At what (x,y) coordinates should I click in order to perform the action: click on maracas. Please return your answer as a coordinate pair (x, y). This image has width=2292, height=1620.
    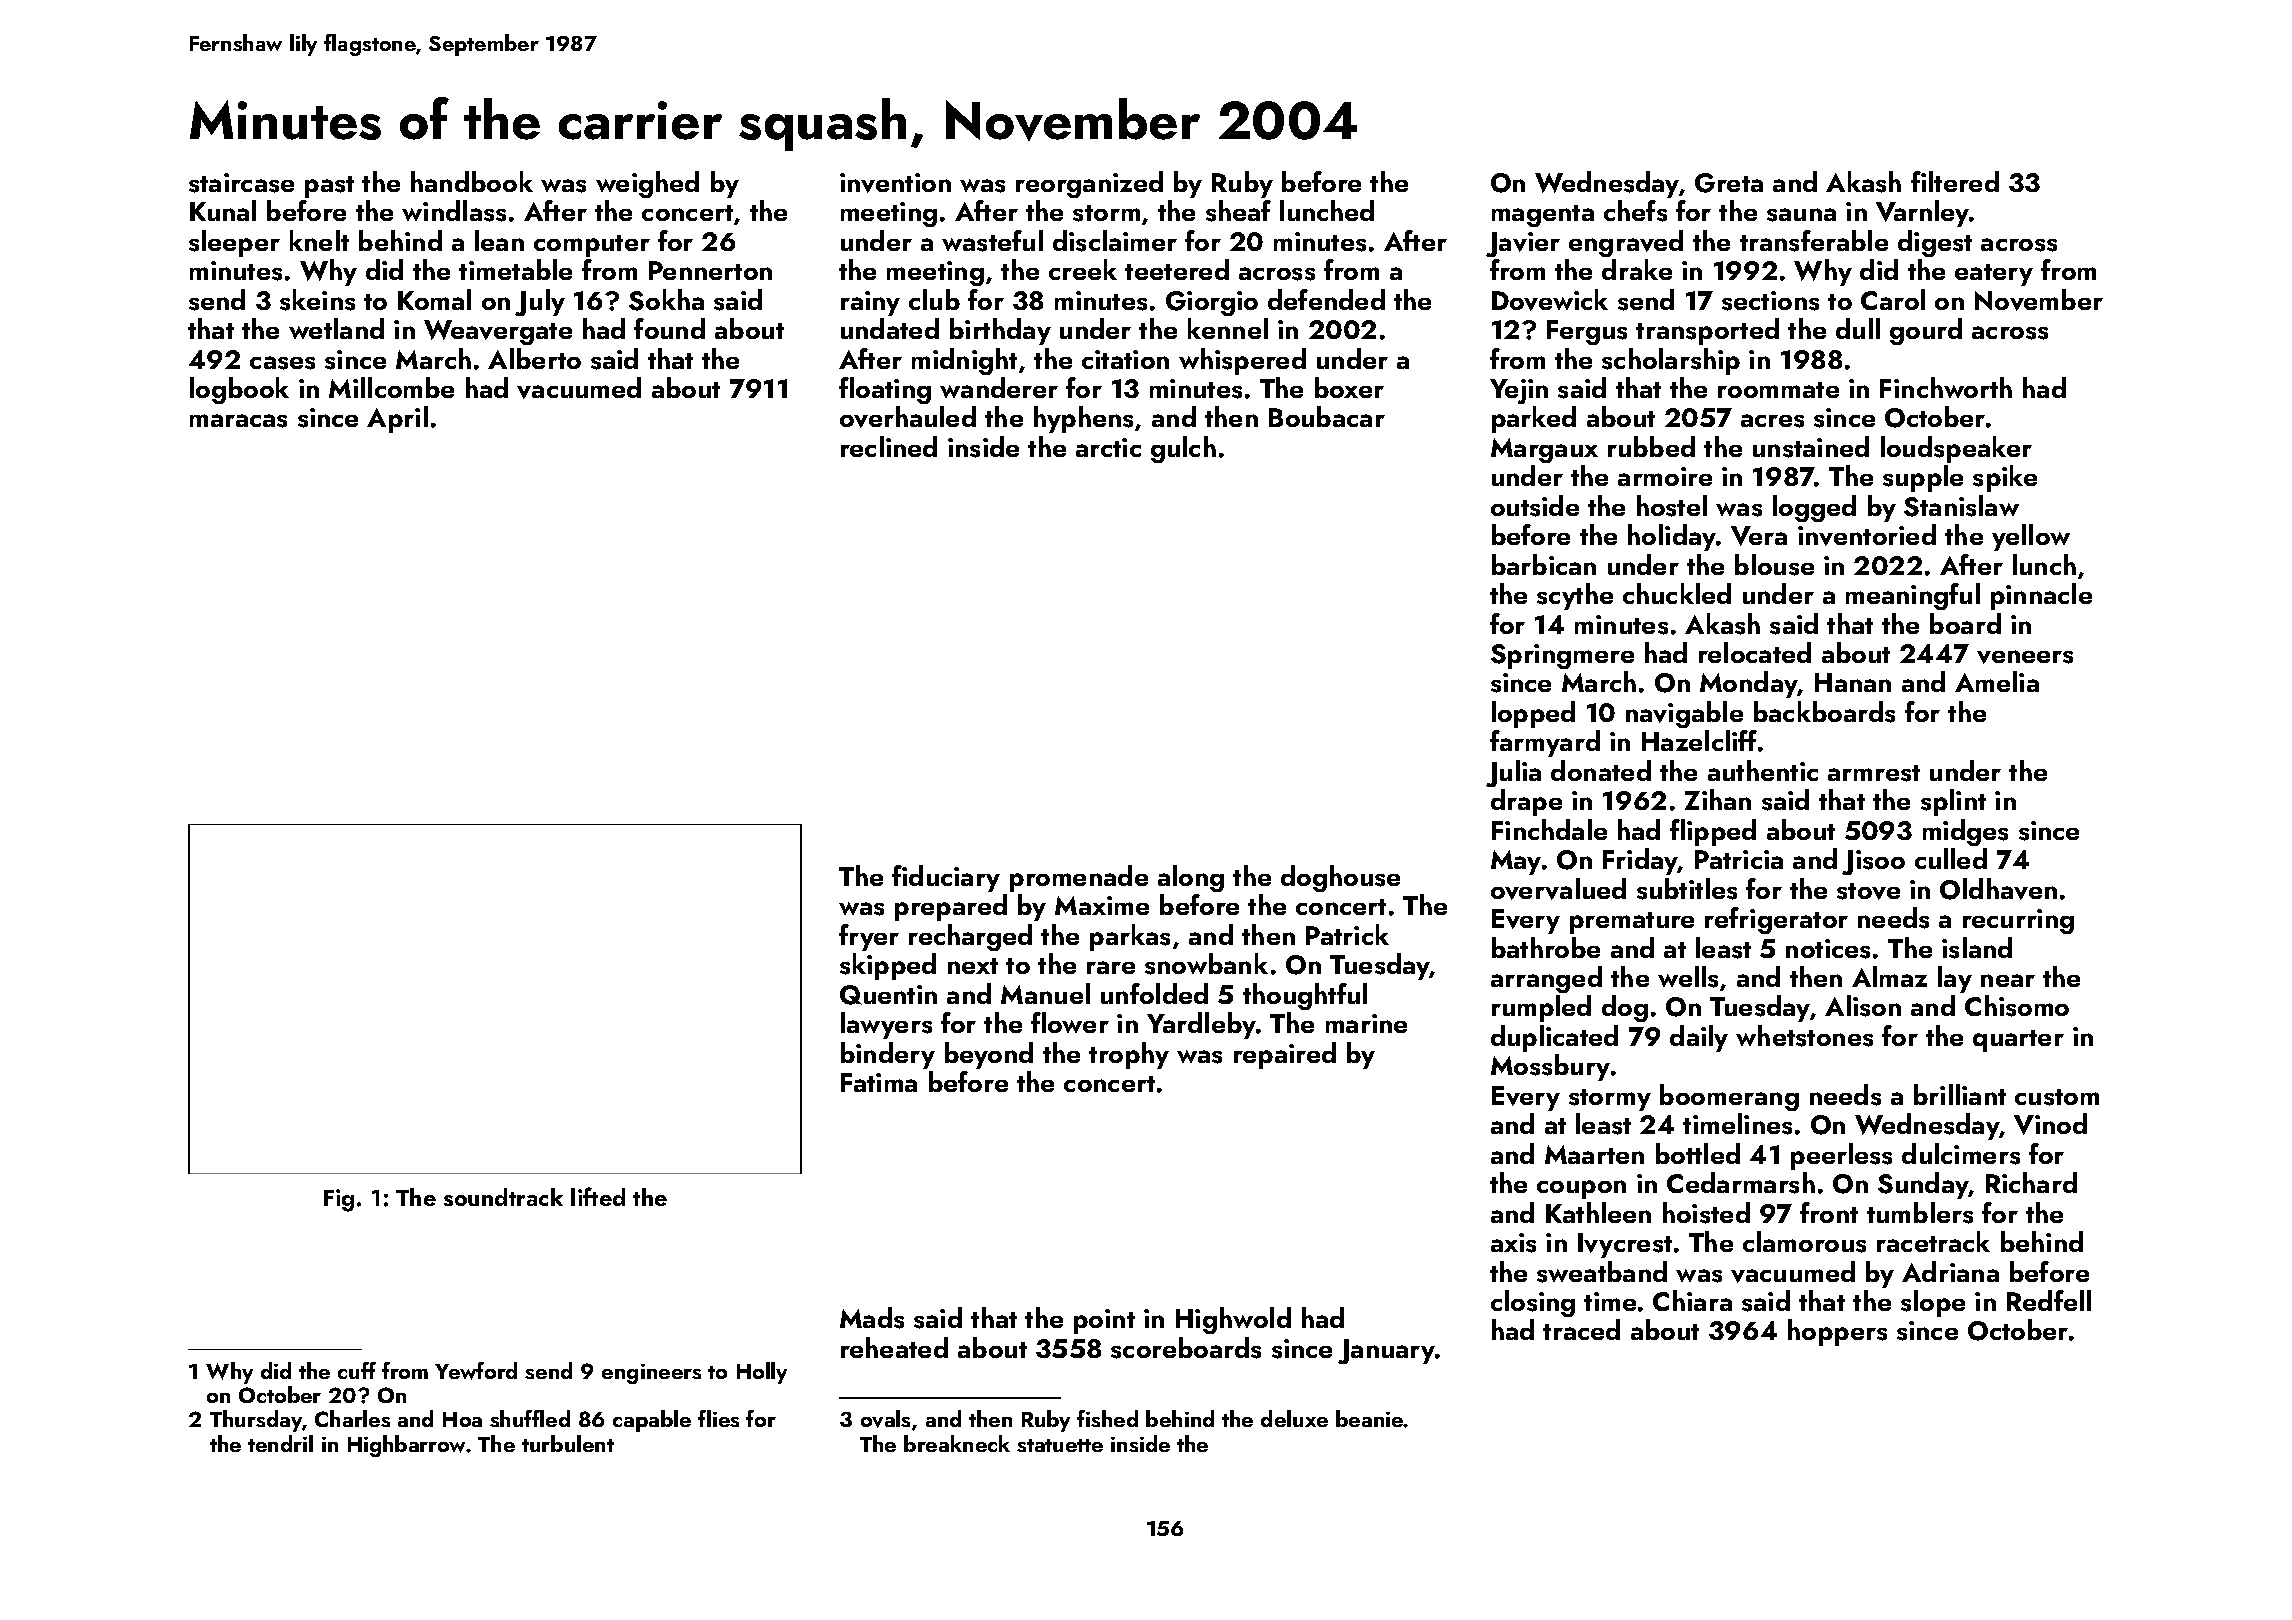
    Looking at the image, I should click on (238, 421).
